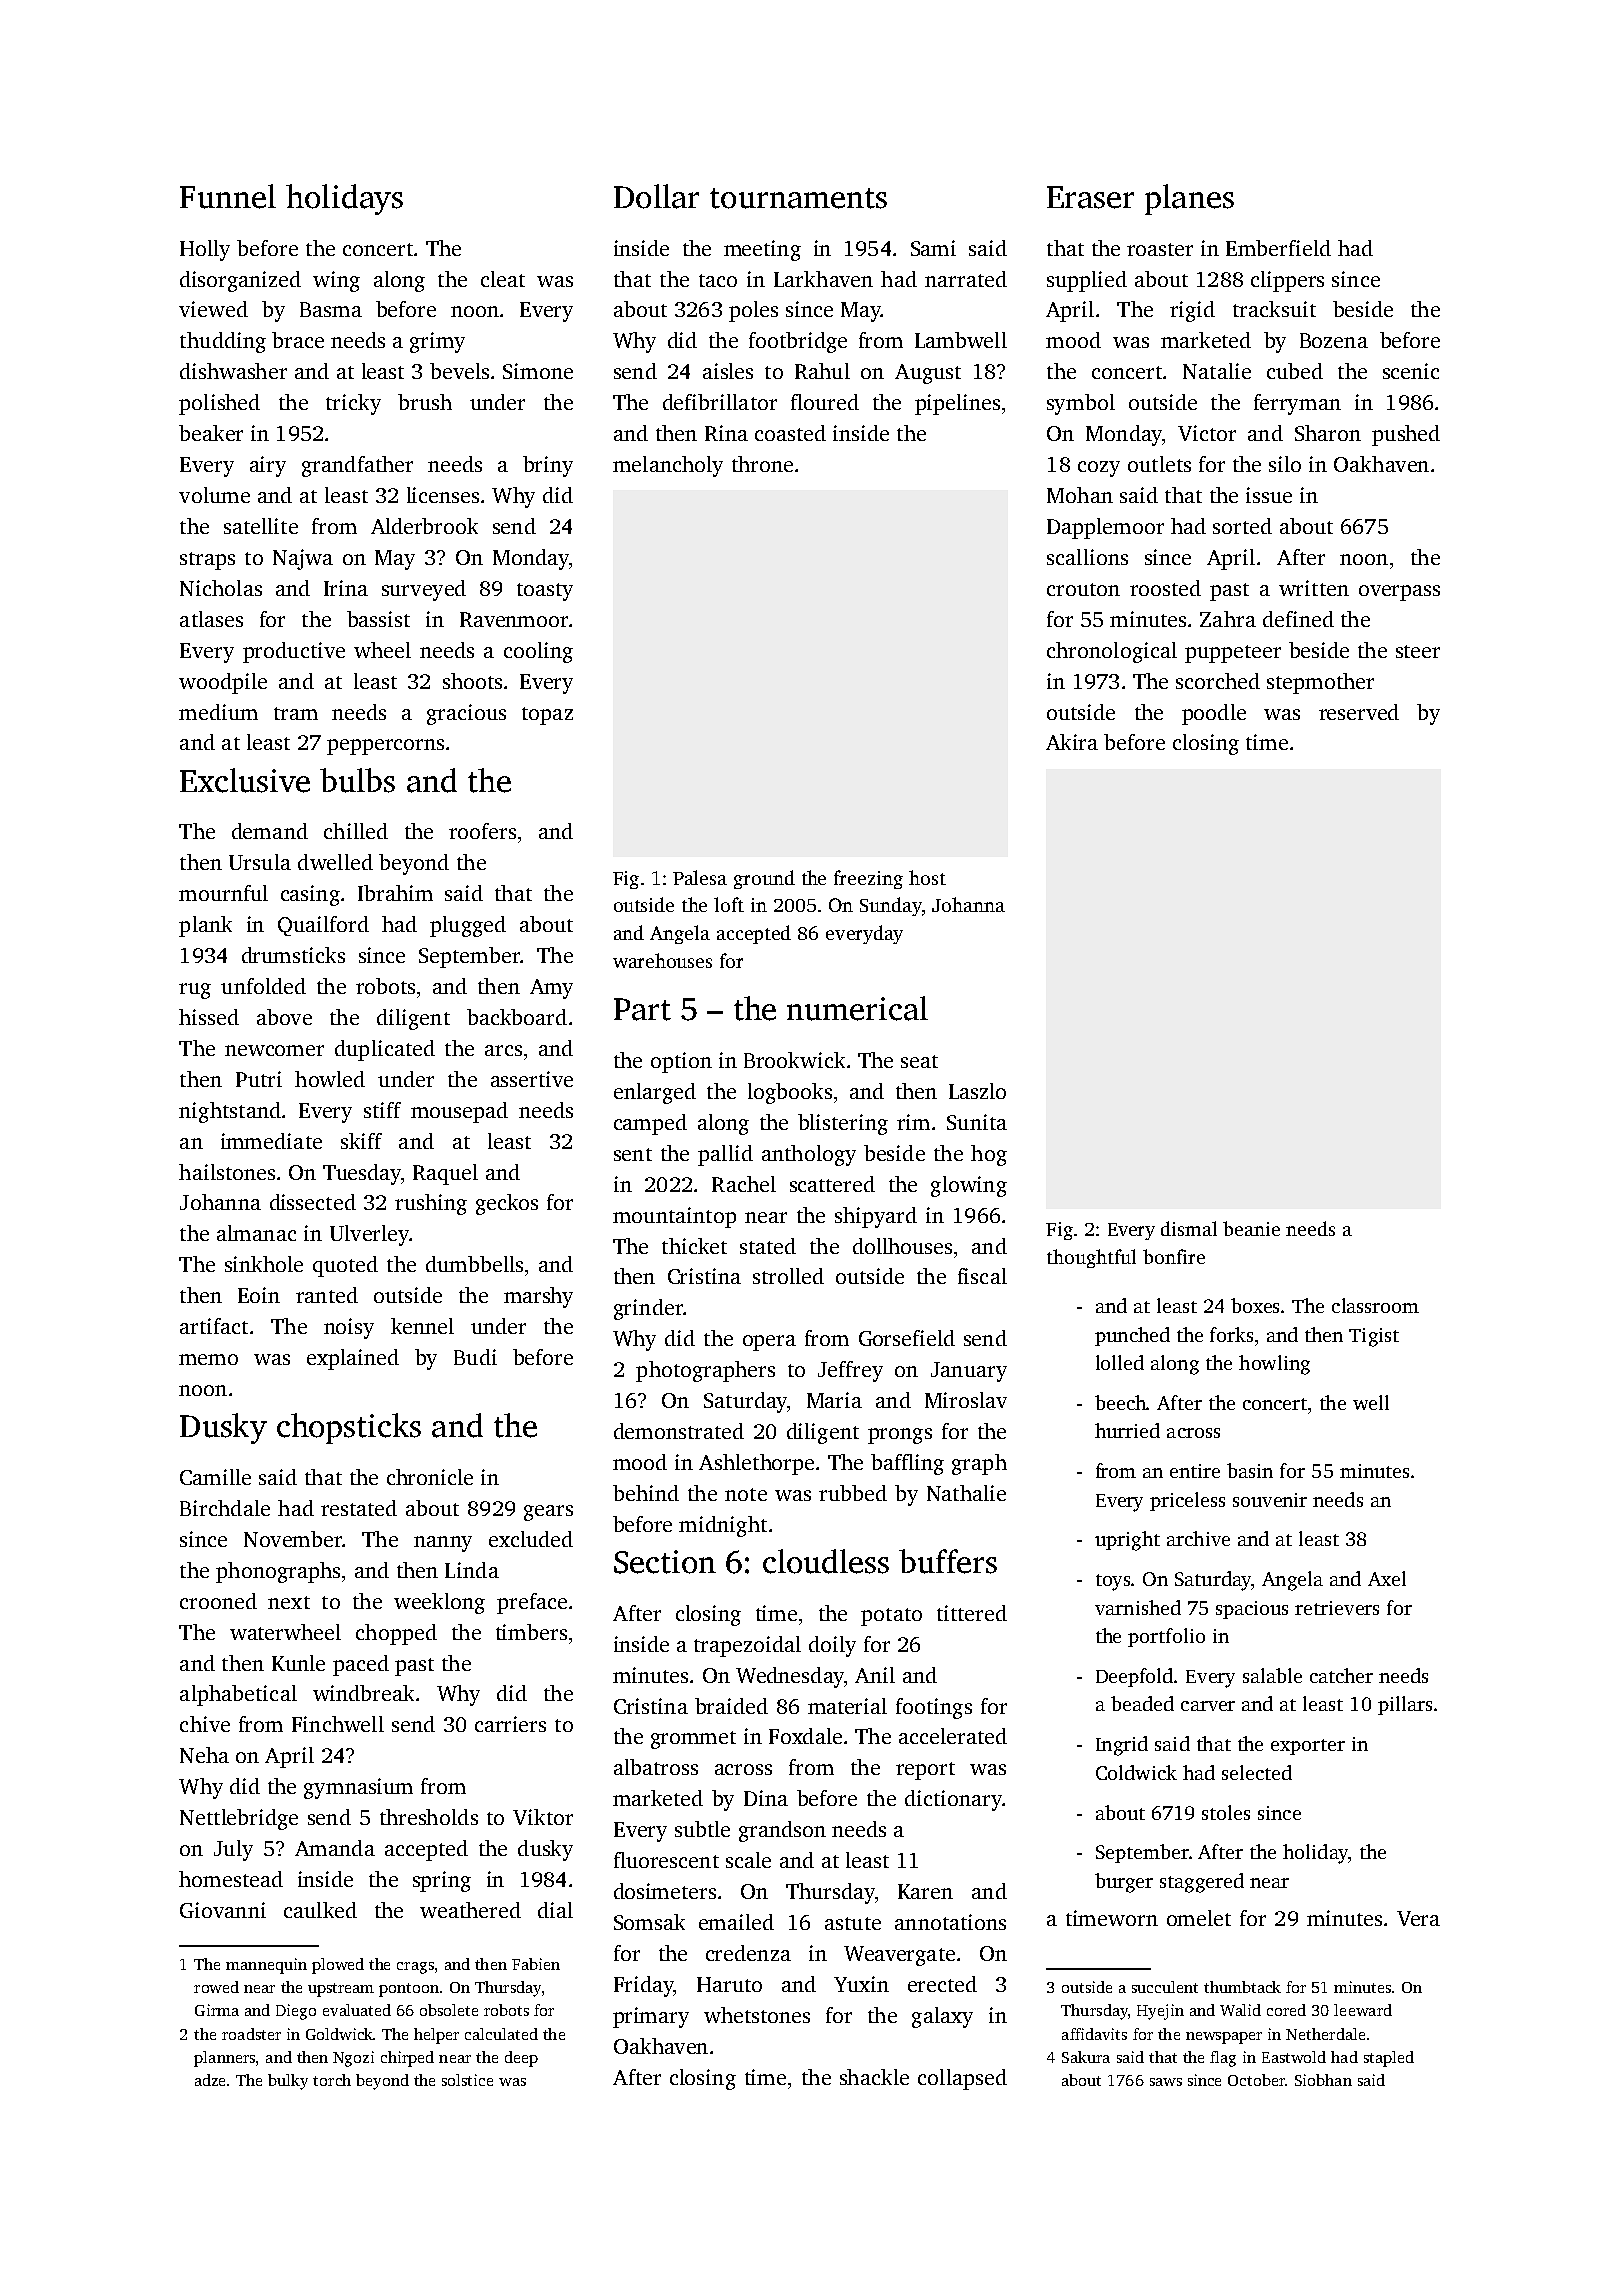  I want to click on Dollar, so click(656, 196).
